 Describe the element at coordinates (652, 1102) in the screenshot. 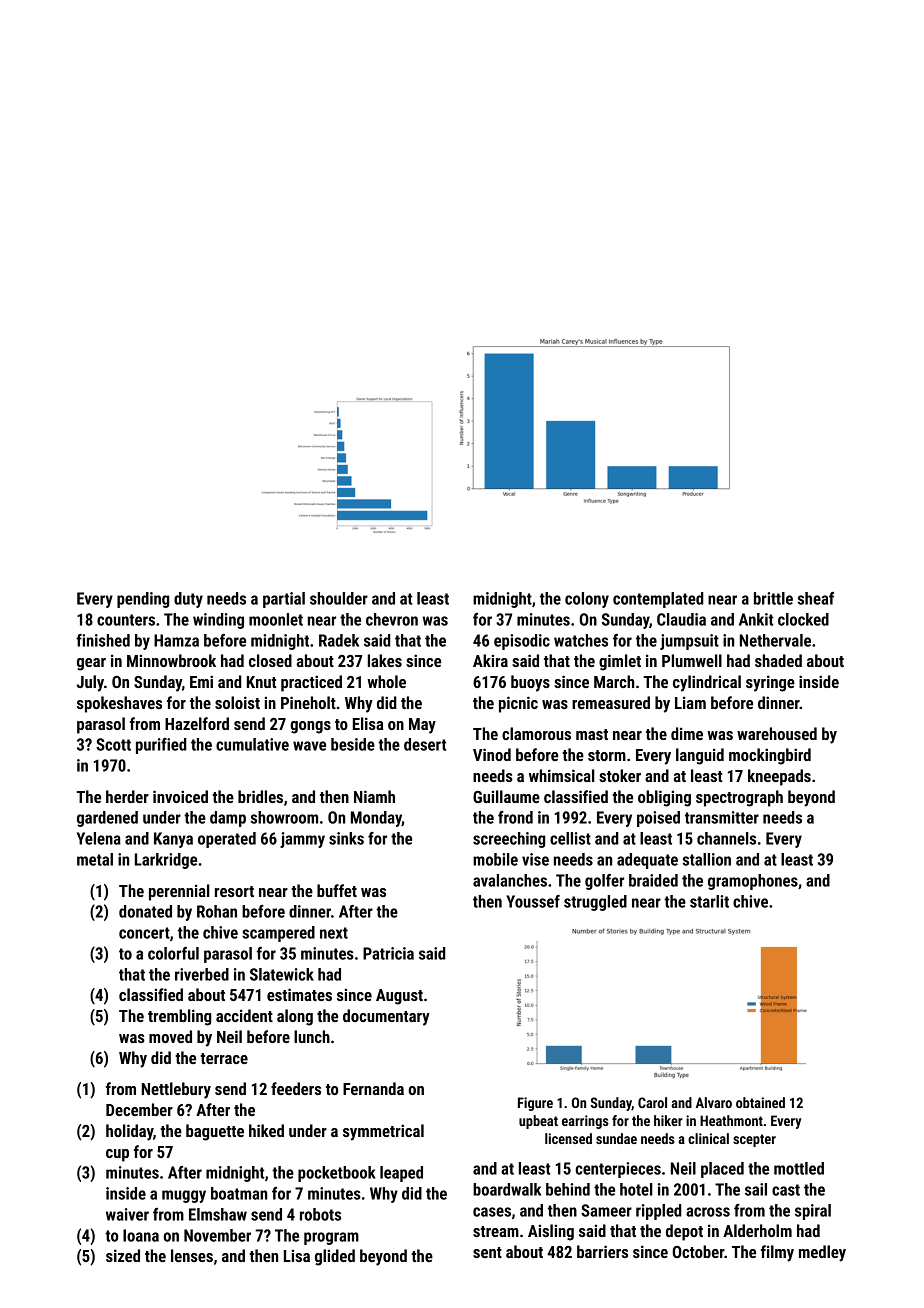

I see `Carol` at that location.
